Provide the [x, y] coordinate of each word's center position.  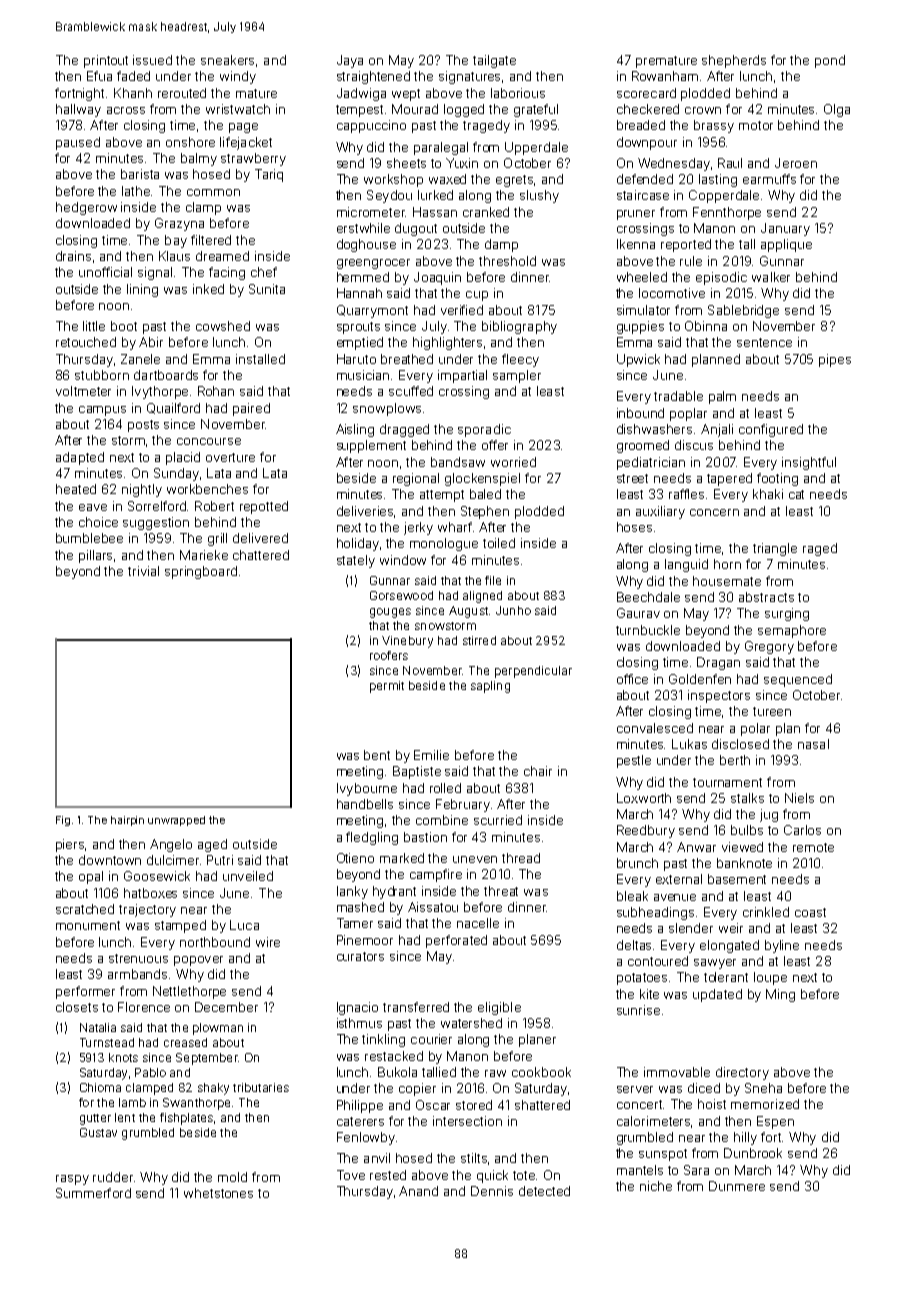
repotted [264, 507]
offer [495, 445]
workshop [393, 180]
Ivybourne [367, 789]
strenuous [138, 958]
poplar [688, 414]
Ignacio [357, 1008]
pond [830, 61]
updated [717, 995]
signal [155, 273]
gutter [95, 1119]
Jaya [350, 61]
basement [737, 879]
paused [78, 143]
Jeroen [796, 163]
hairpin [127, 821]
